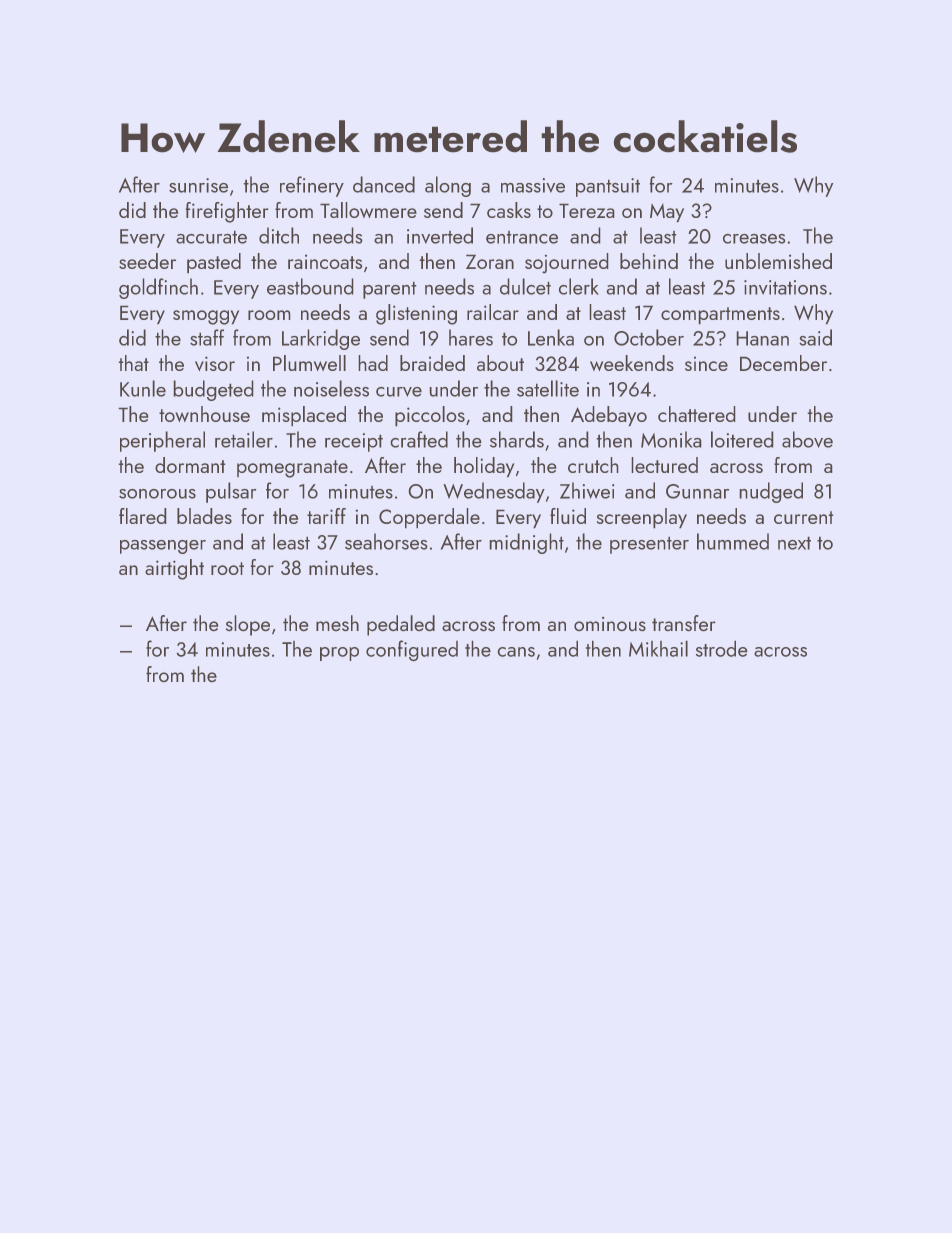 The image size is (952, 1233). What do you see at coordinates (649, 545) in the page?
I see `presenter` at bounding box center [649, 545].
